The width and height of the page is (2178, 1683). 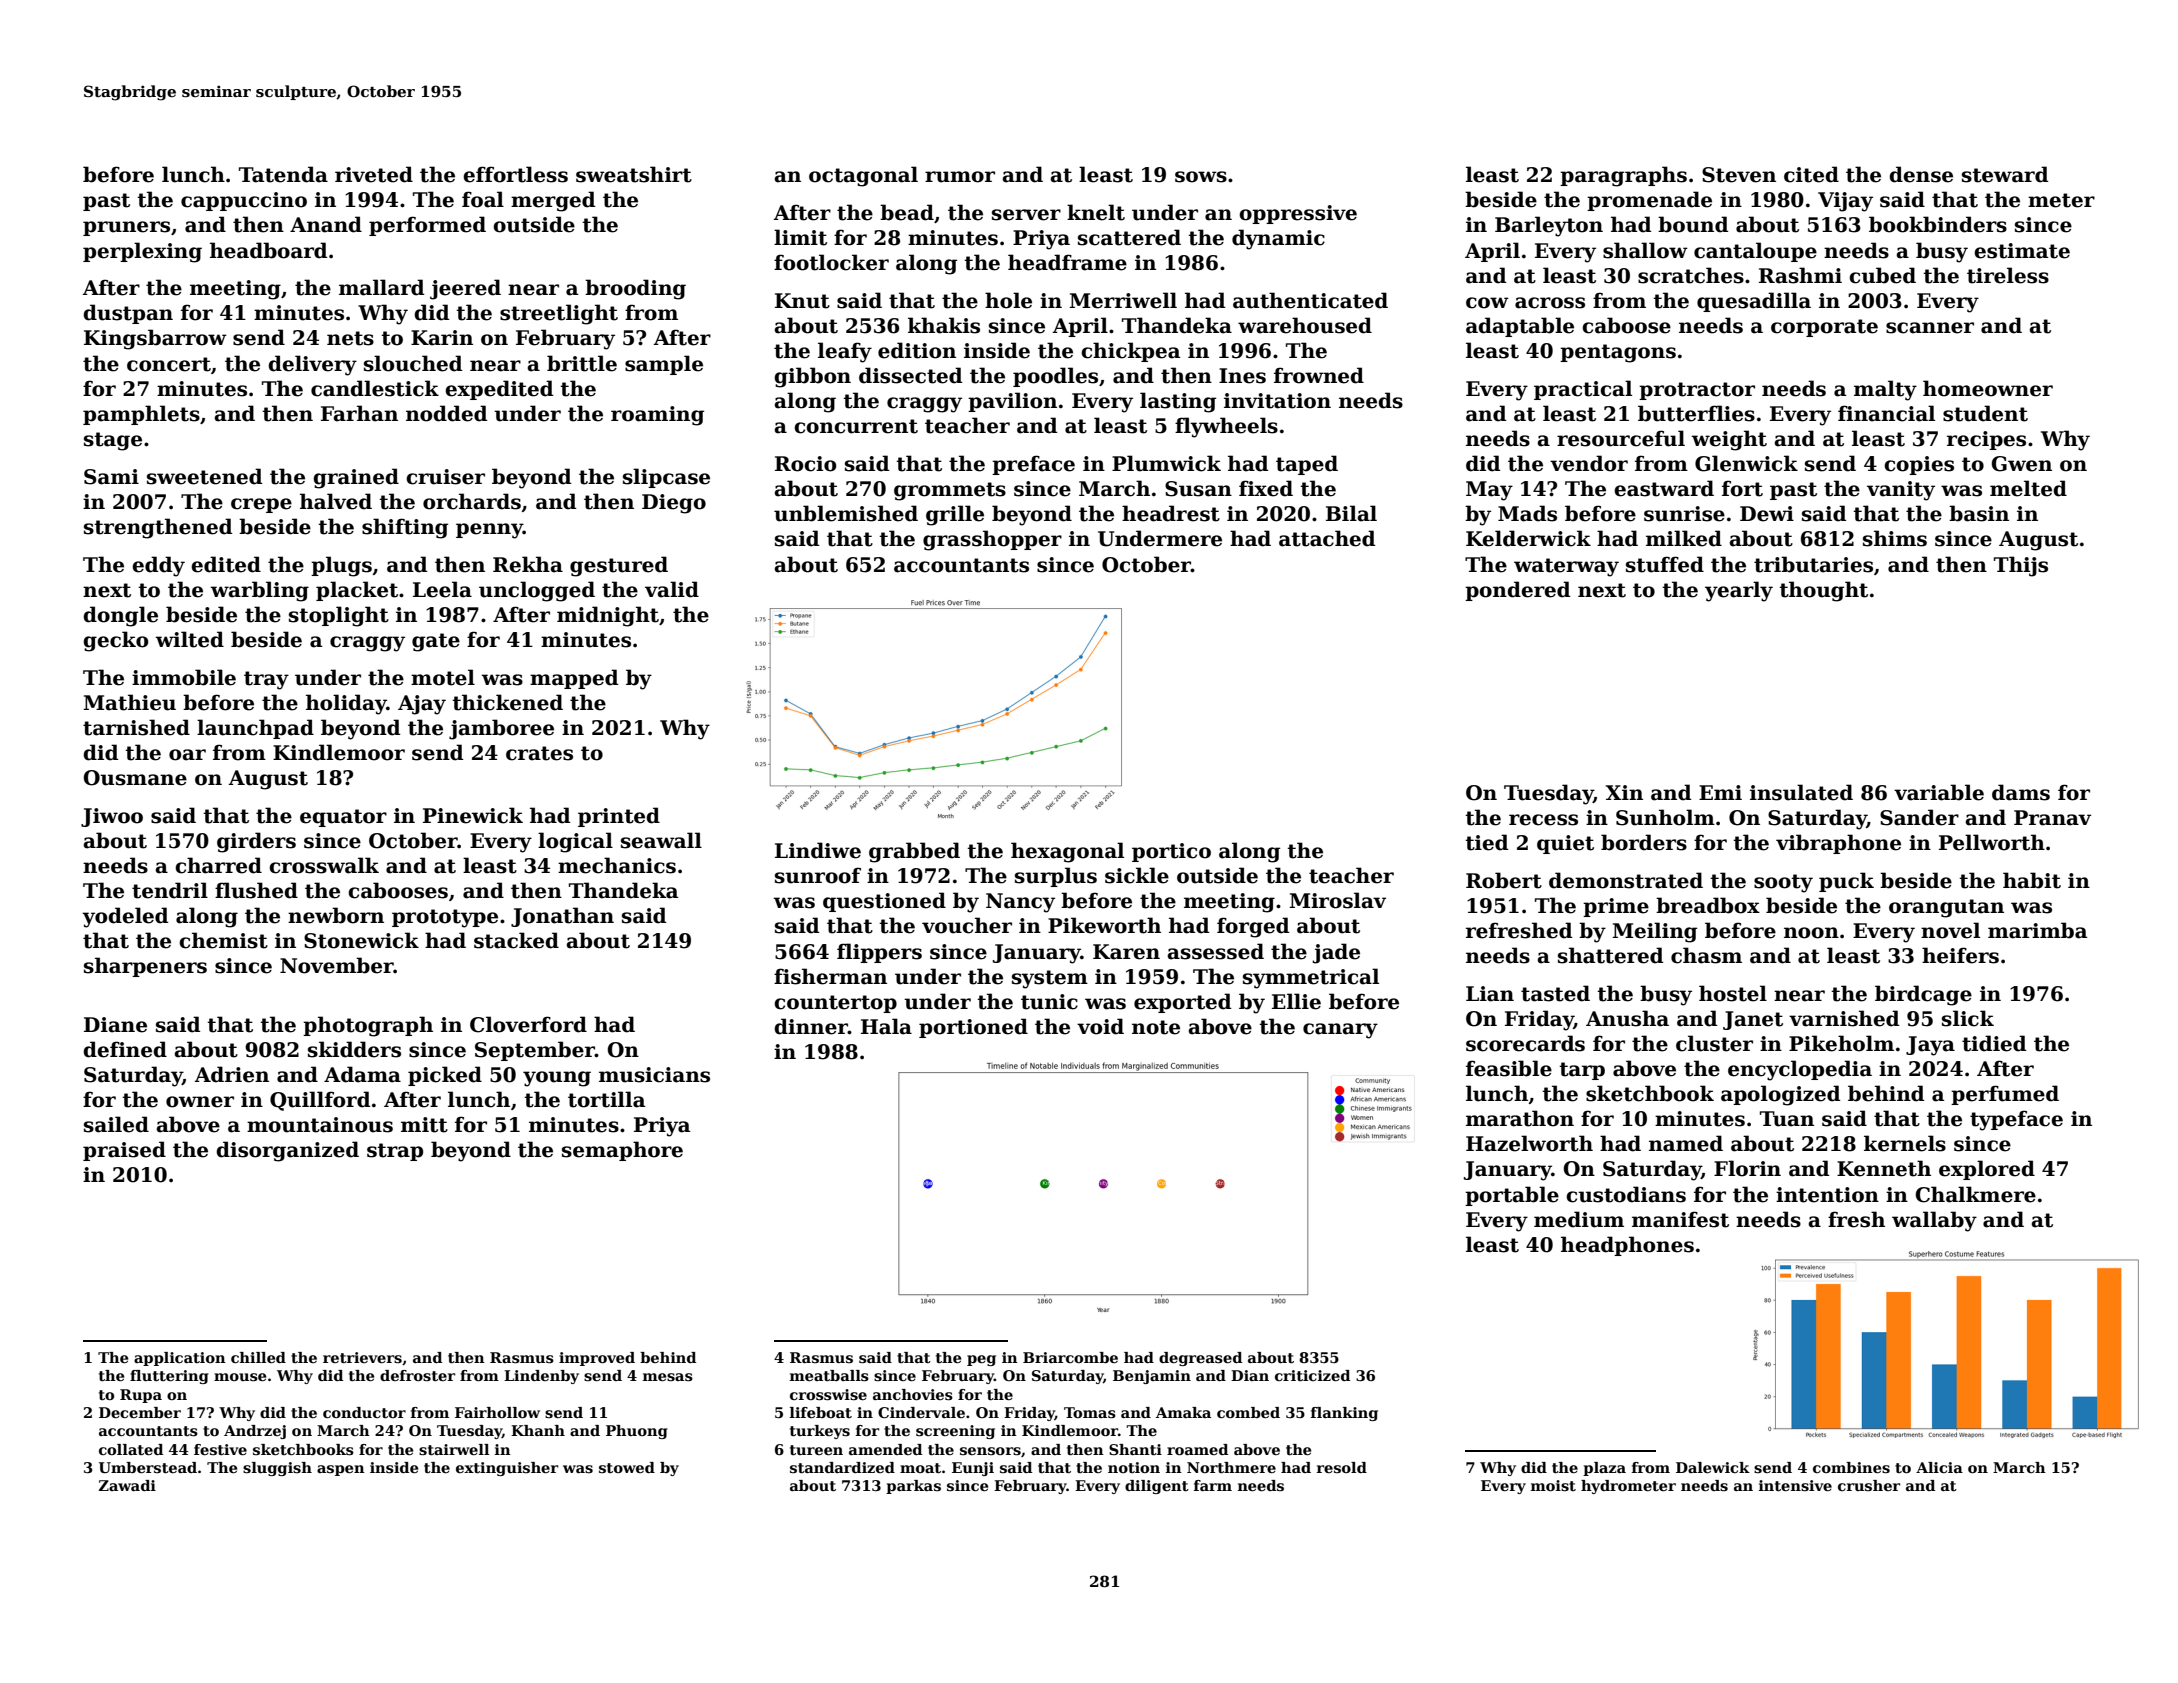 What do you see at coordinates (356, 478) in the page?
I see `grained` at bounding box center [356, 478].
